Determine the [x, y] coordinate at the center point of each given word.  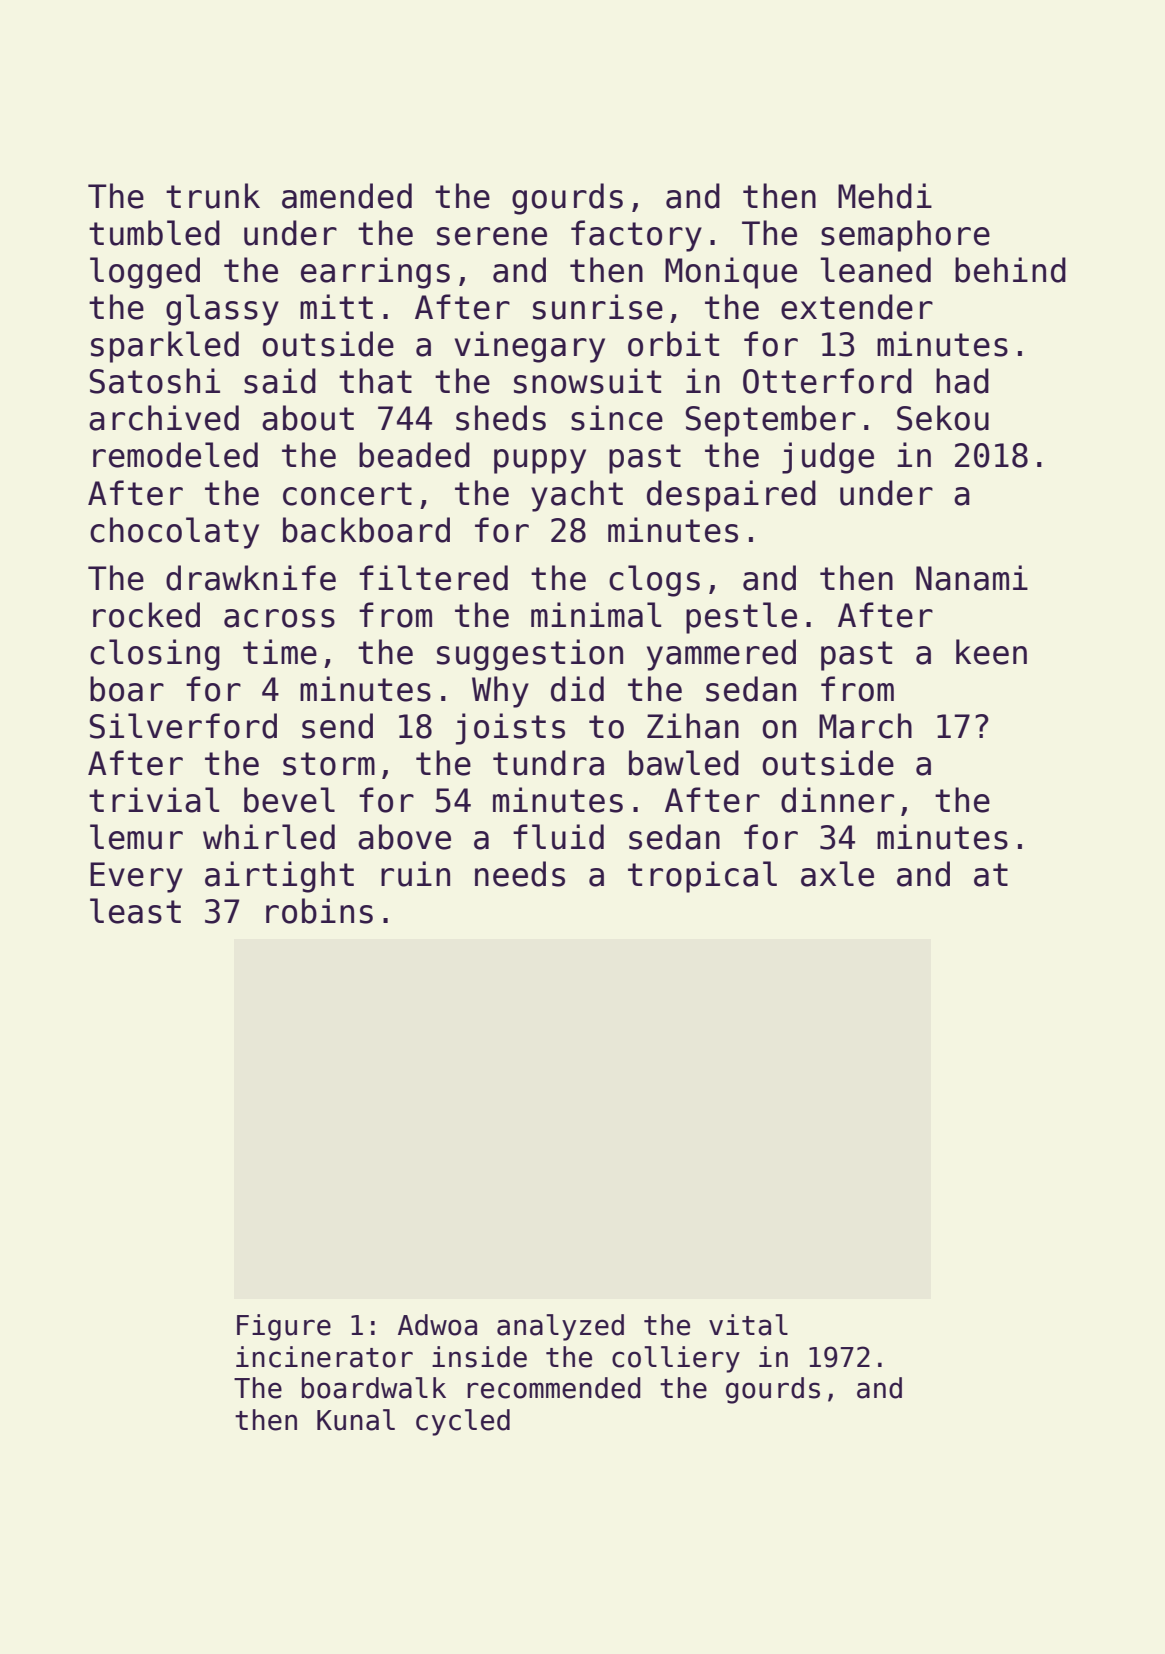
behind [1010, 270]
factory [636, 236]
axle [837, 874]
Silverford [183, 726]
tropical [702, 877]
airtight [279, 877]
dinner [837, 800]
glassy [222, 310]
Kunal [356, 1420]
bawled [684, 763]
